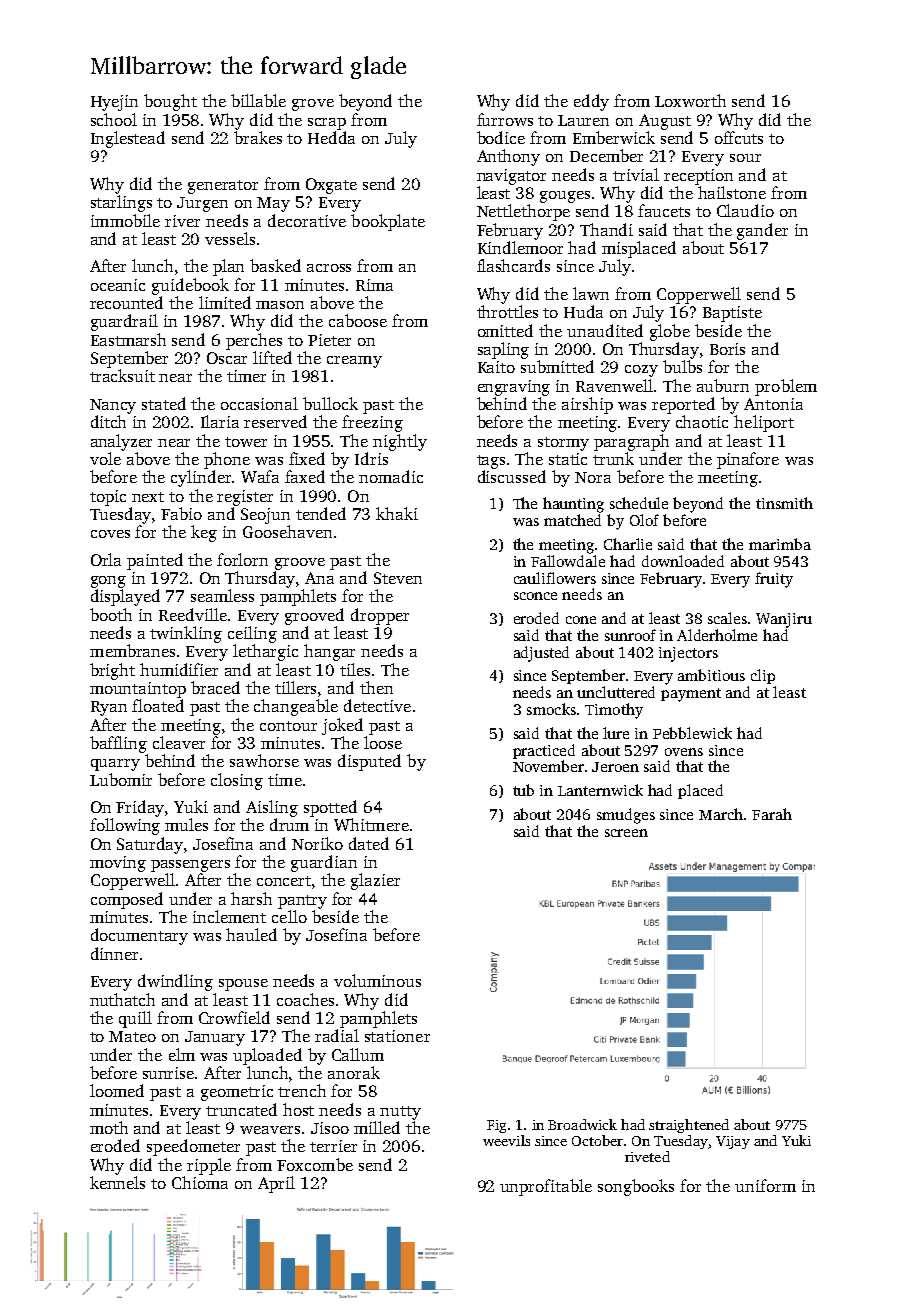  I want to click on nightly, so click(400, 442).
